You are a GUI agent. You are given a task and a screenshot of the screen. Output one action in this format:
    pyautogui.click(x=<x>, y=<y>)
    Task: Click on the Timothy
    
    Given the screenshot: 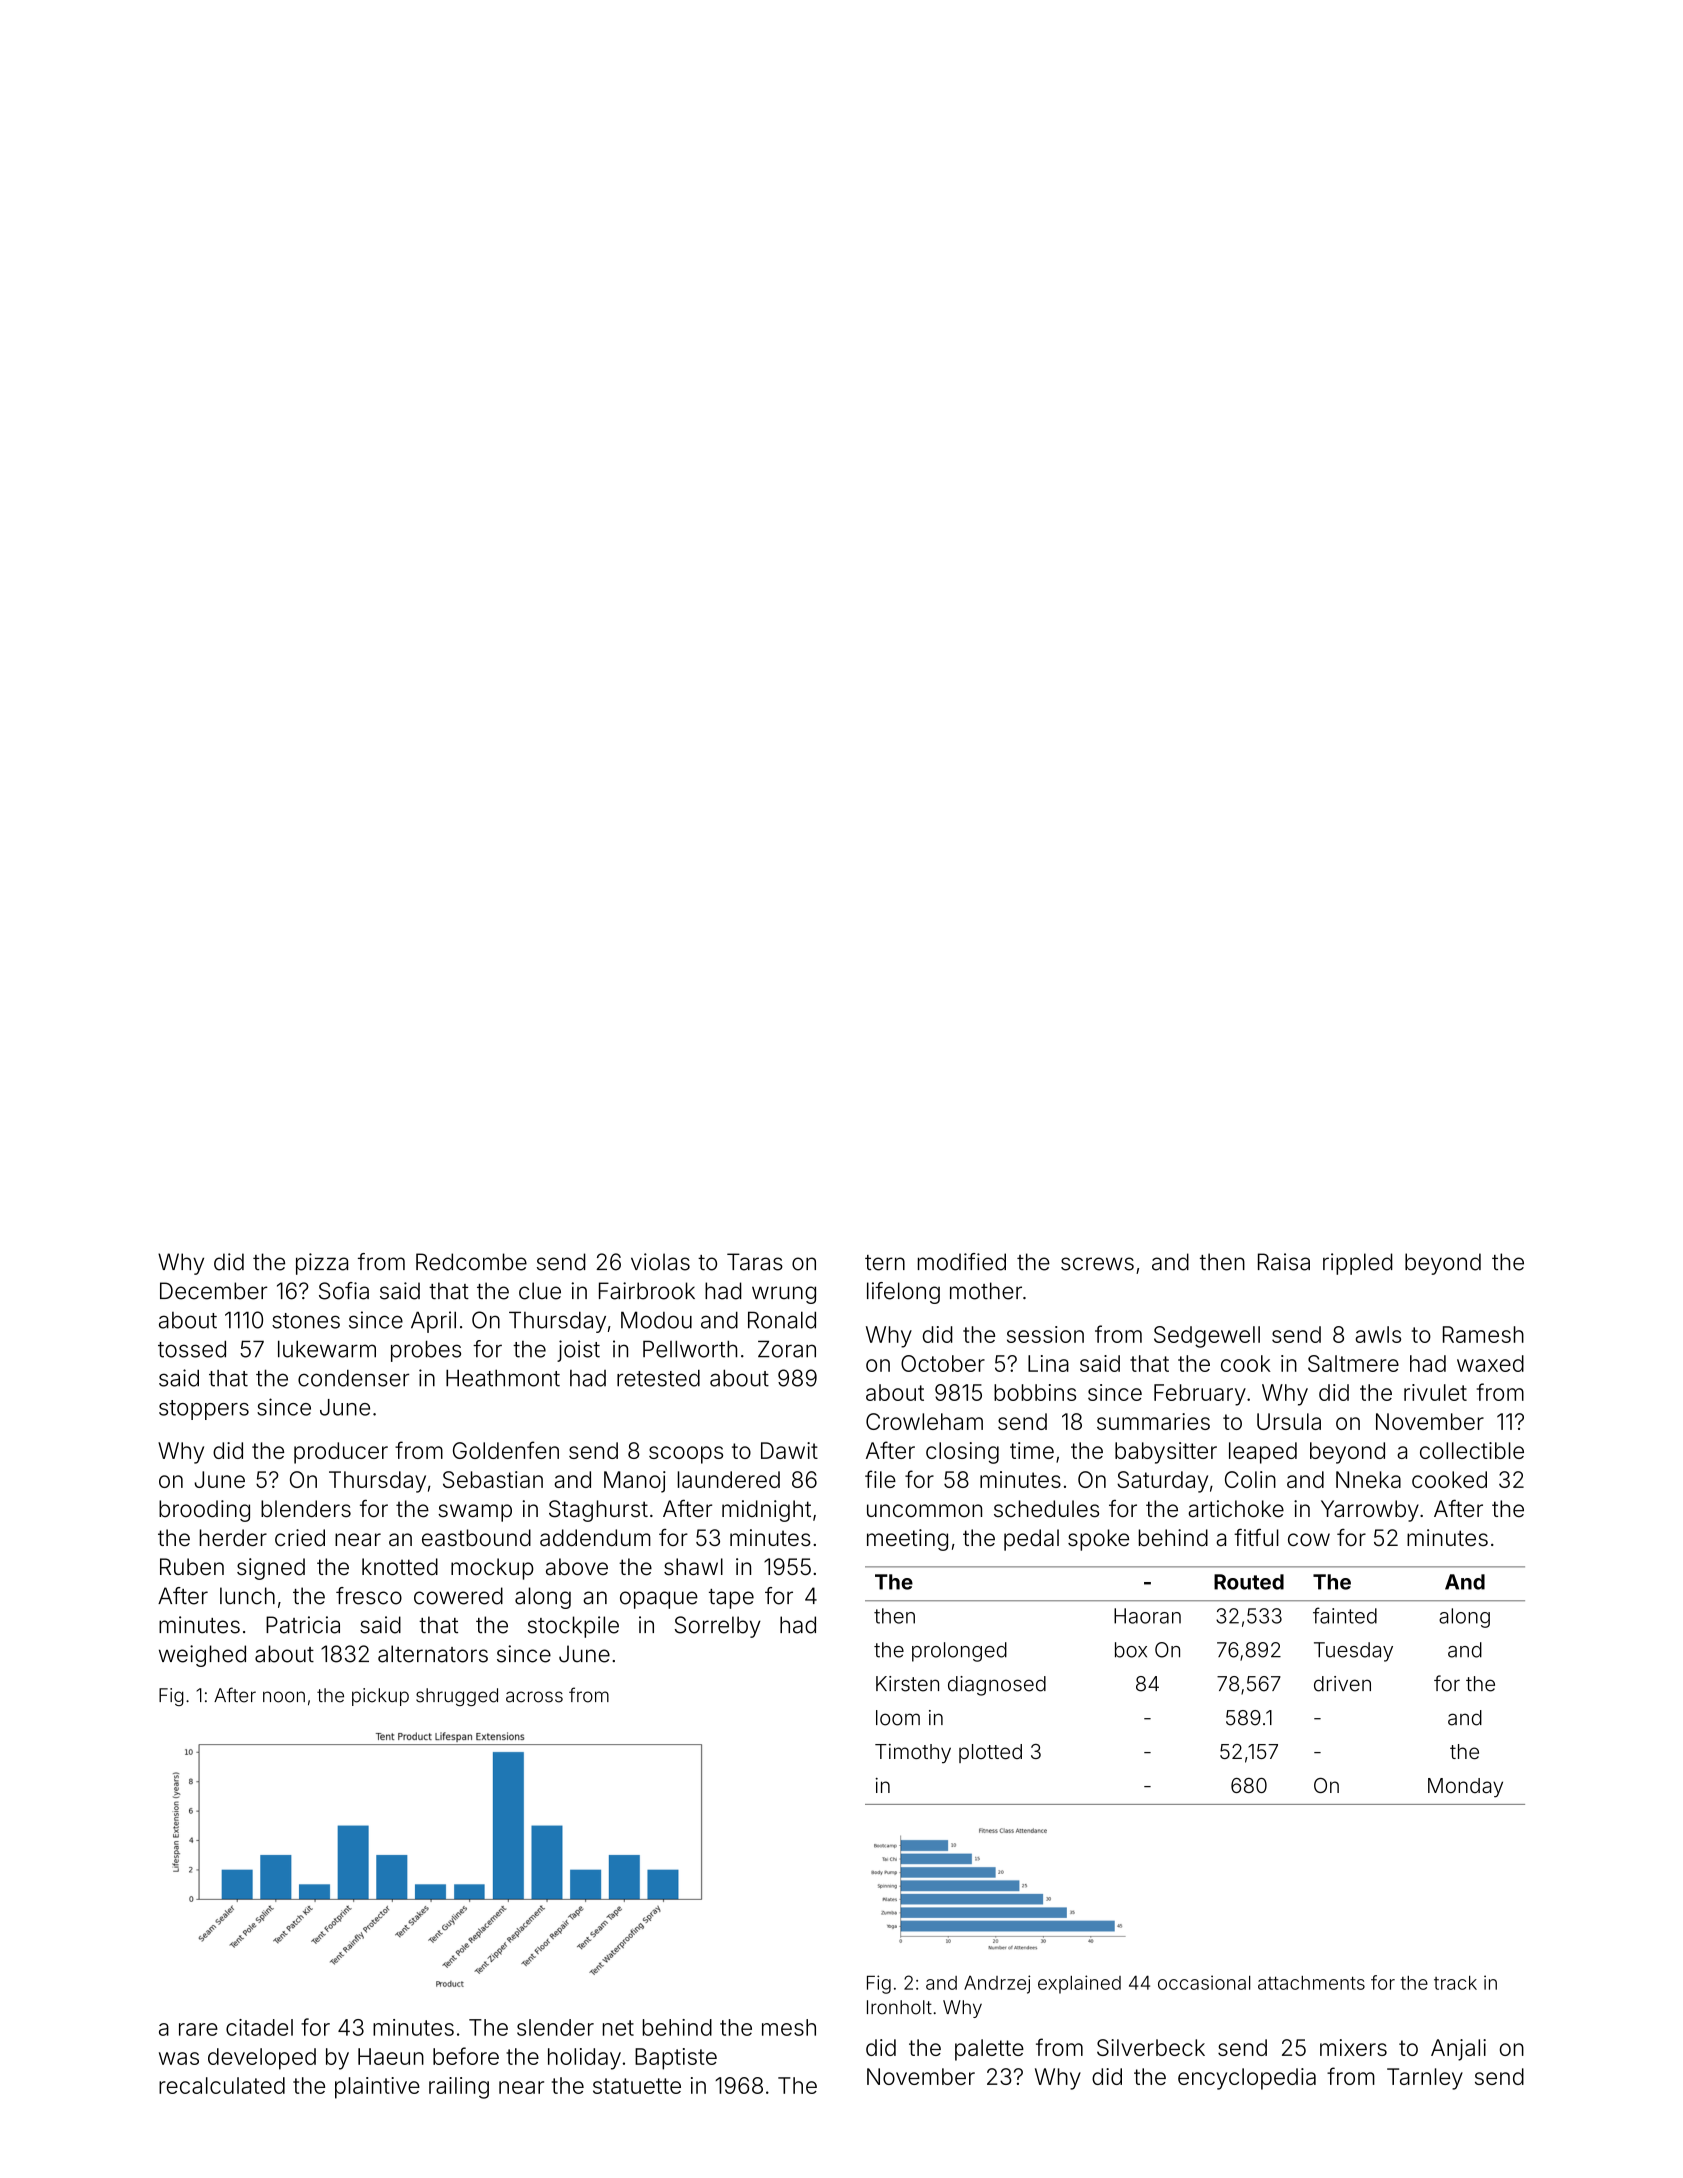 What is the action you would take?
    pyautogui.click(x=913, y=1754)
